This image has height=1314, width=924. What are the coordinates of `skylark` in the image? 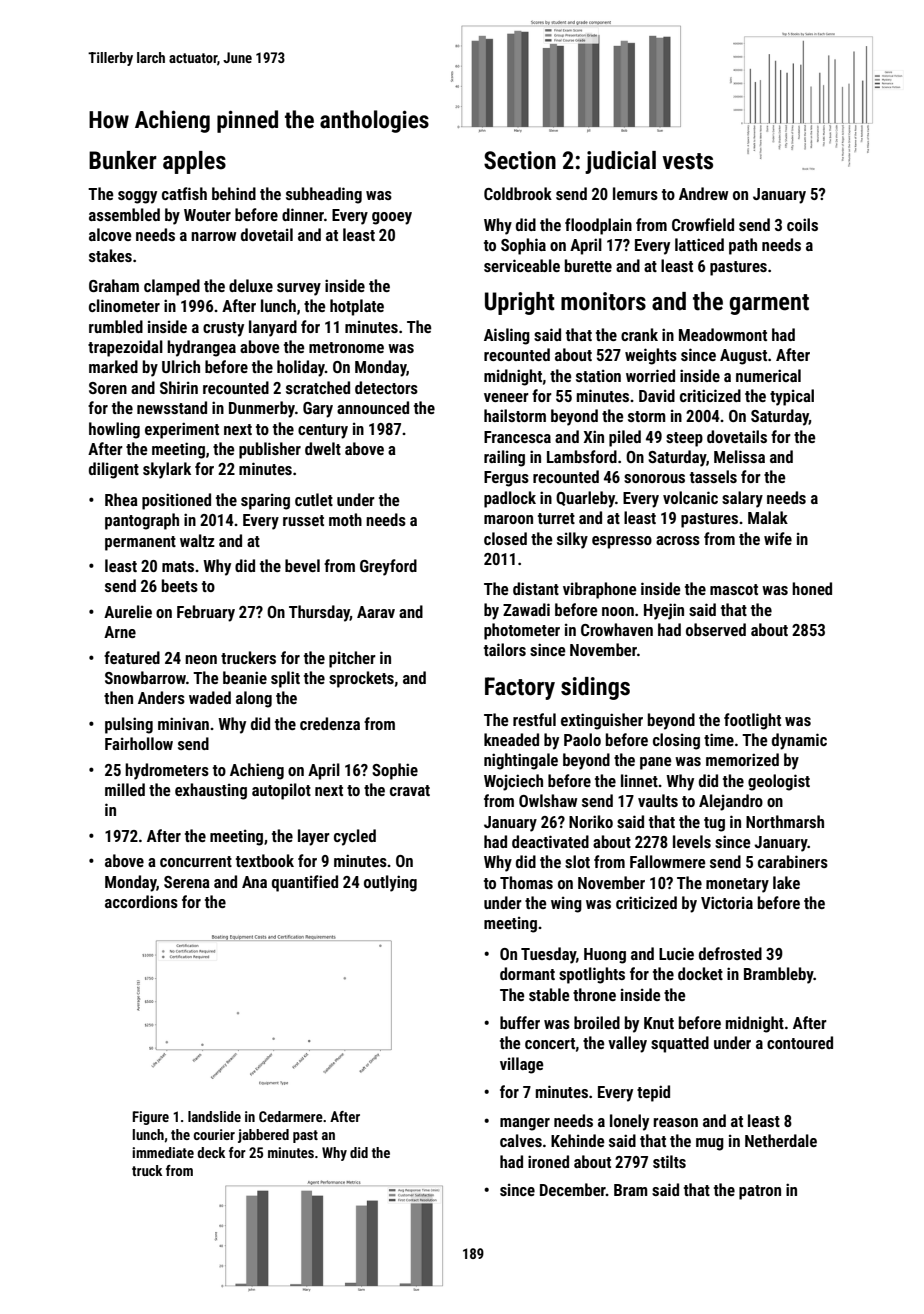 It's located at (167, 470).
